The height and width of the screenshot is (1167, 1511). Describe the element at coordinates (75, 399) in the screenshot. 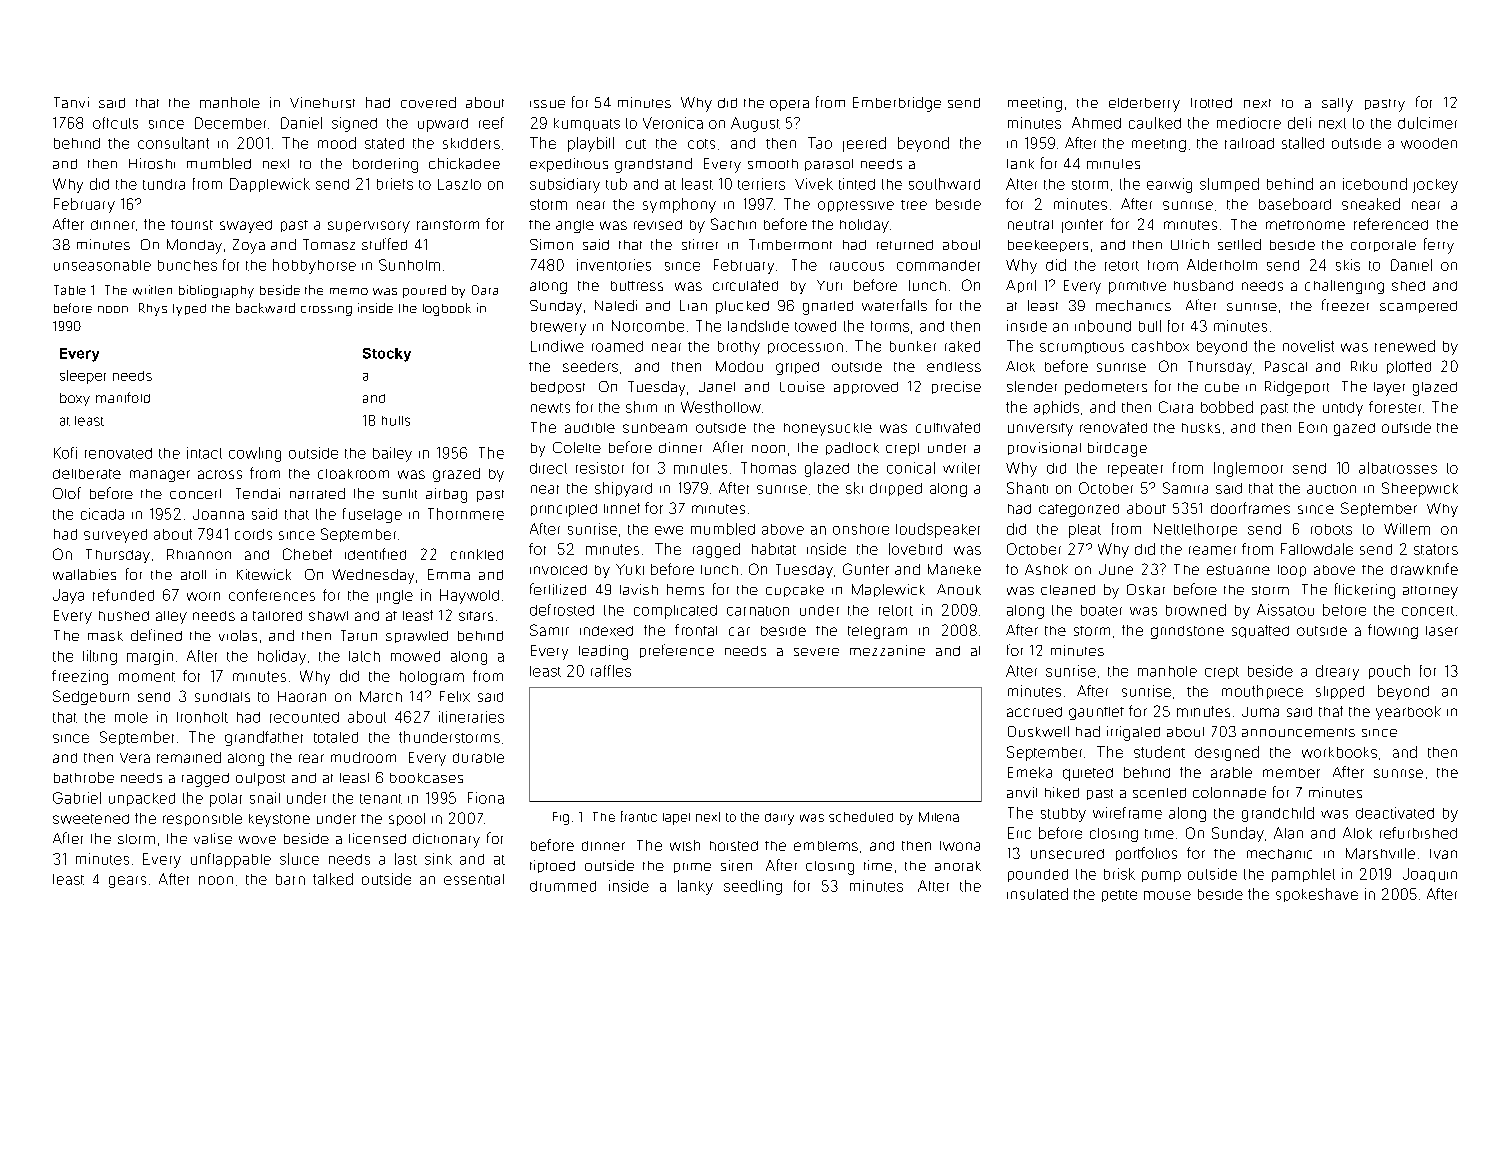

I see `boxy` at that location.
